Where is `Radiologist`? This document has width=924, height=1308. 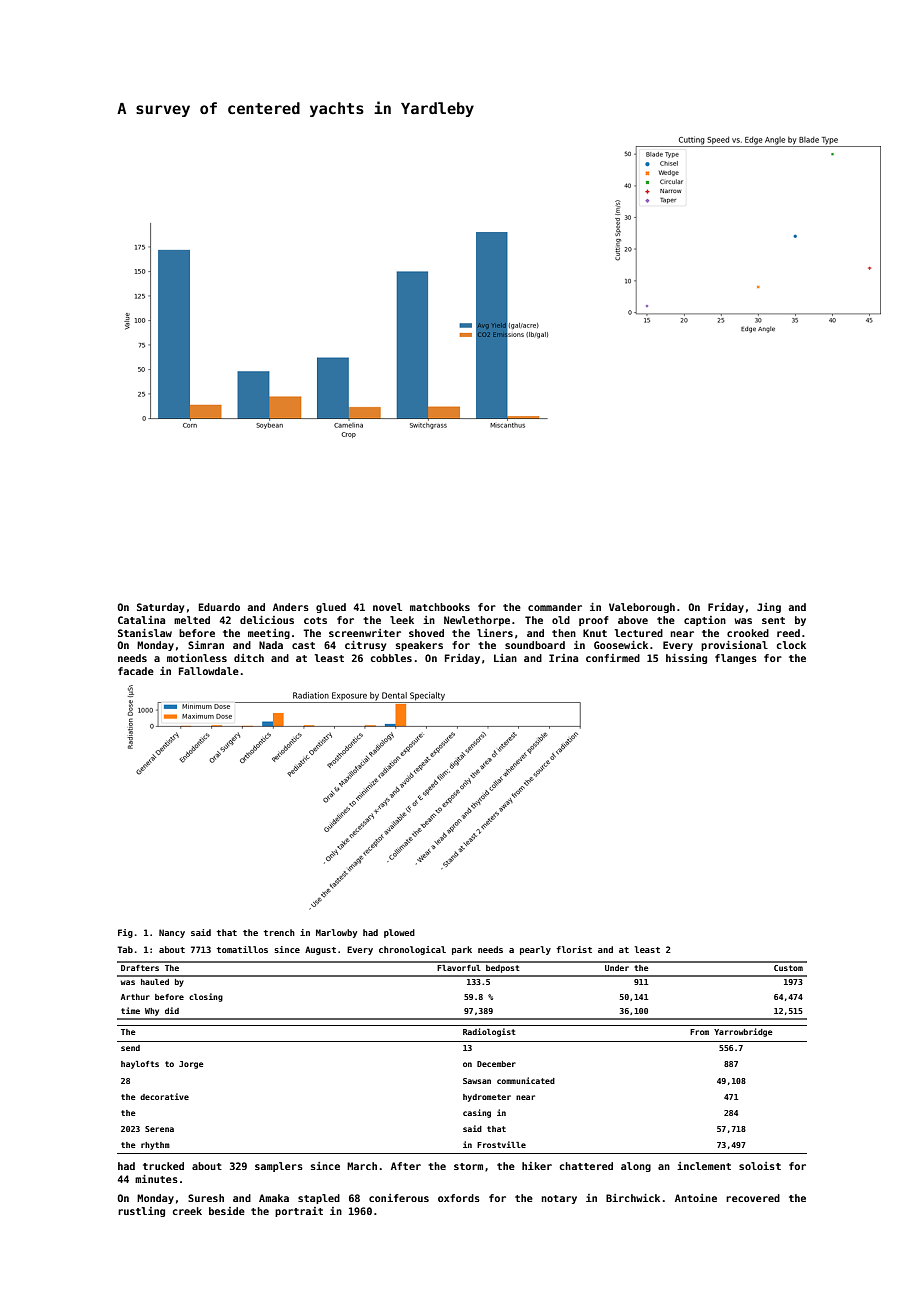
Radiologist is located at coordinates (489, 1032).
